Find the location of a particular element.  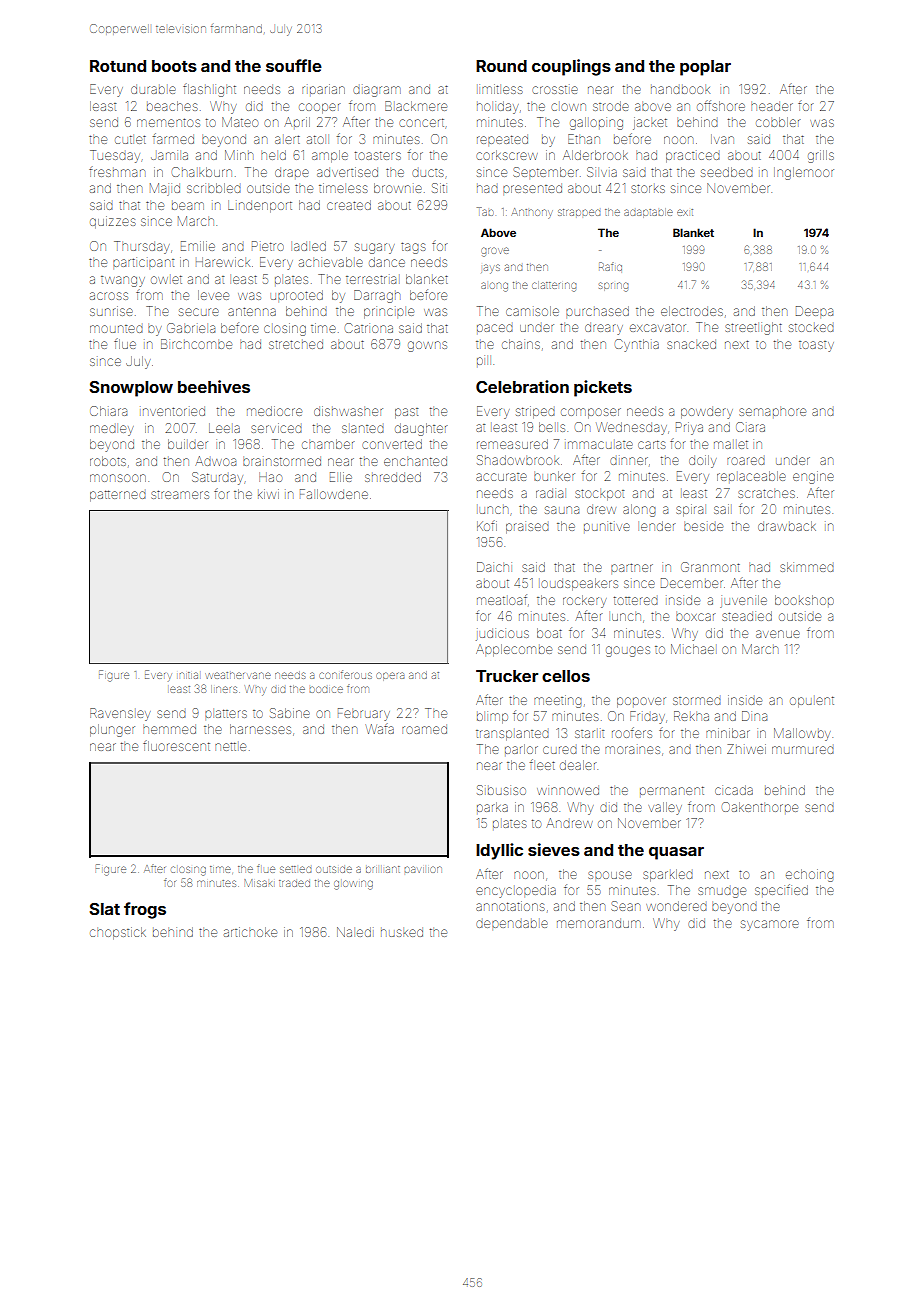

sycamore is located at coordinates (770, 925).
